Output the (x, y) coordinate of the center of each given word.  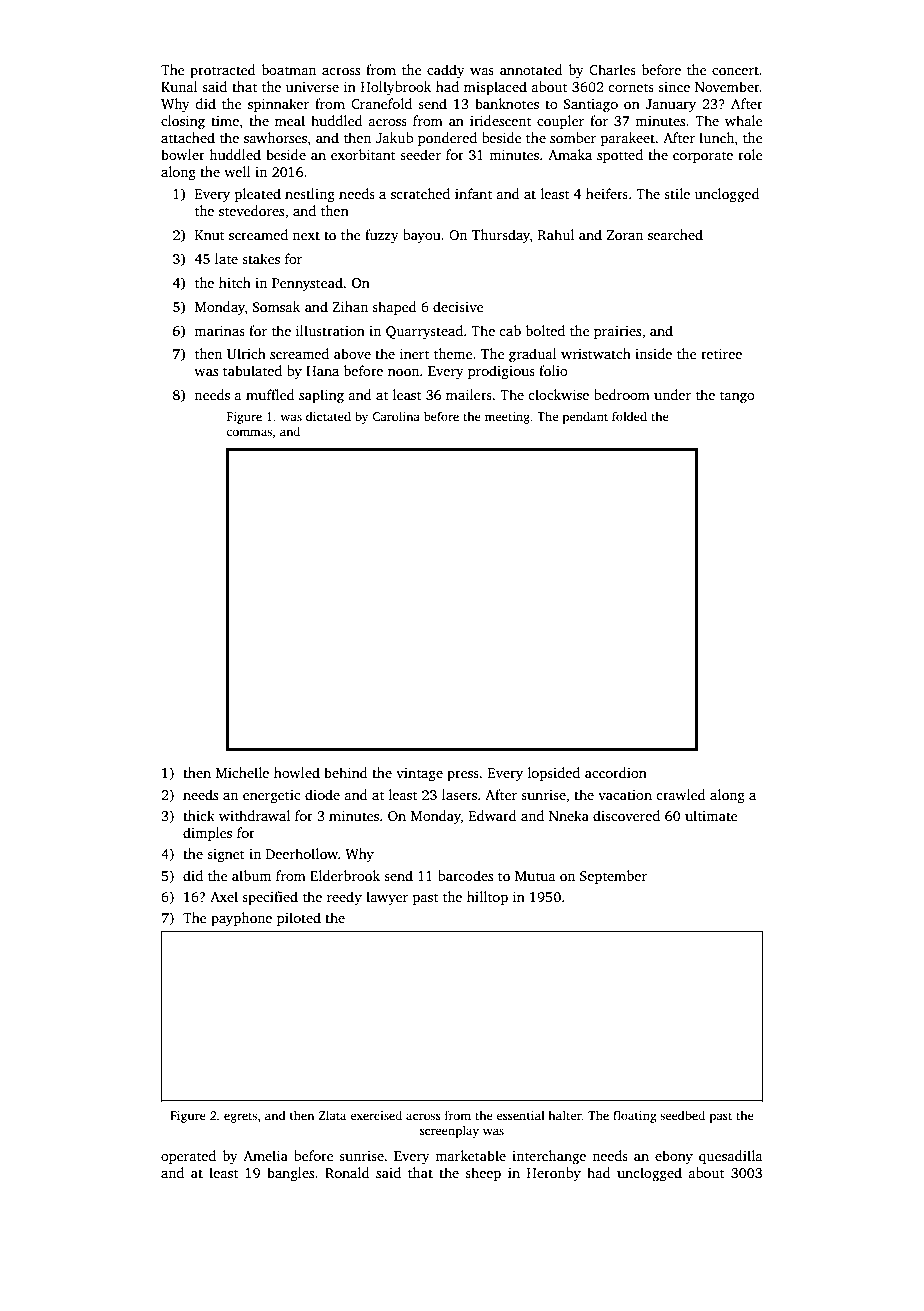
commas (249, 432)
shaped (394, 308)
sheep (483, 1174)
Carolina (396, 416)
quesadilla (731, 1157)
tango (737, 397)
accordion (616, 772)
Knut (210, 235)
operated (188, 1157)
